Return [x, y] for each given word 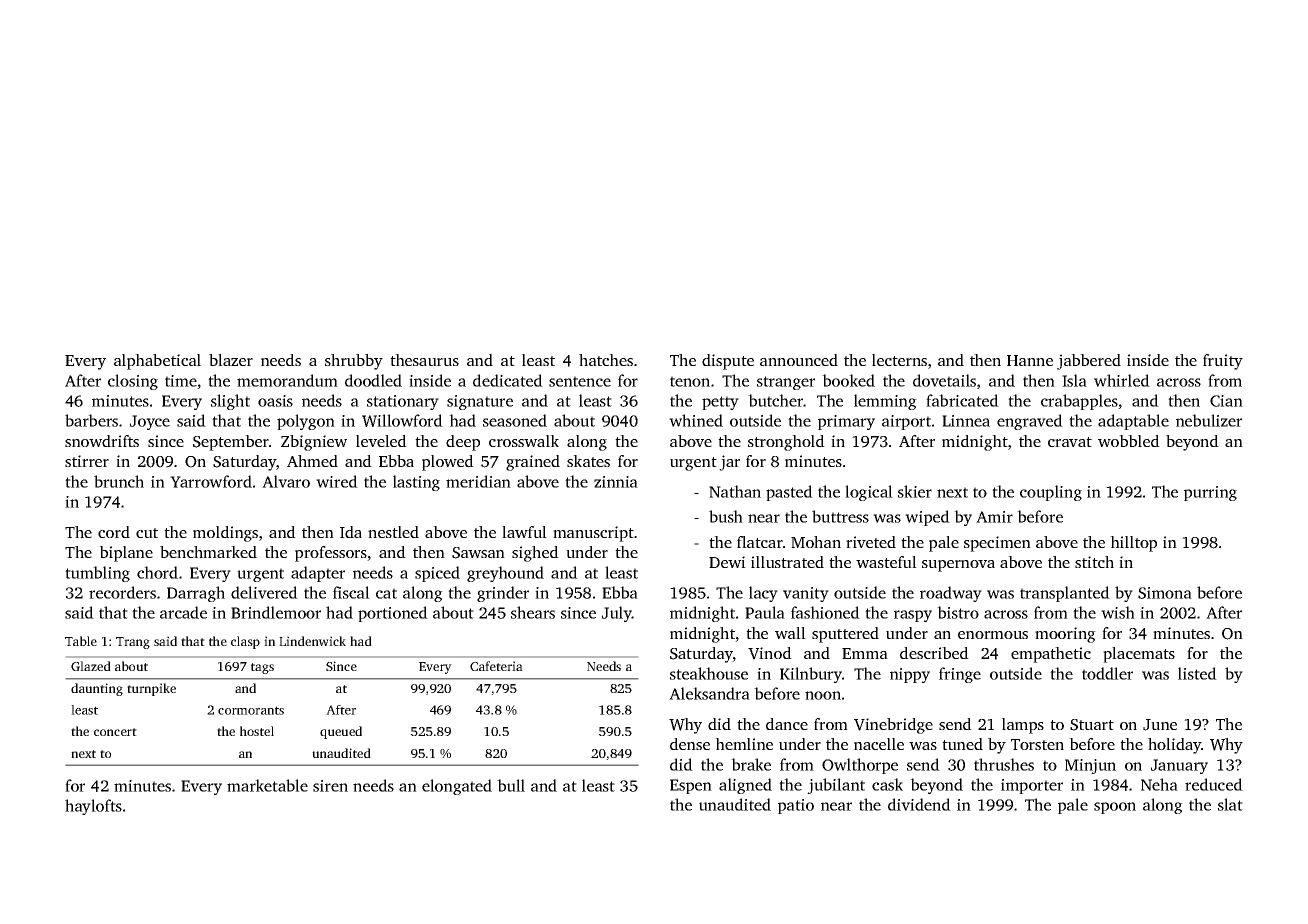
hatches [606, 360]
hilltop [1133, 544]
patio [796, 806]
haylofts [93, 807]
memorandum [287, 380]
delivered [264, 592]
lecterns [899, 360]
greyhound [505, 574]
